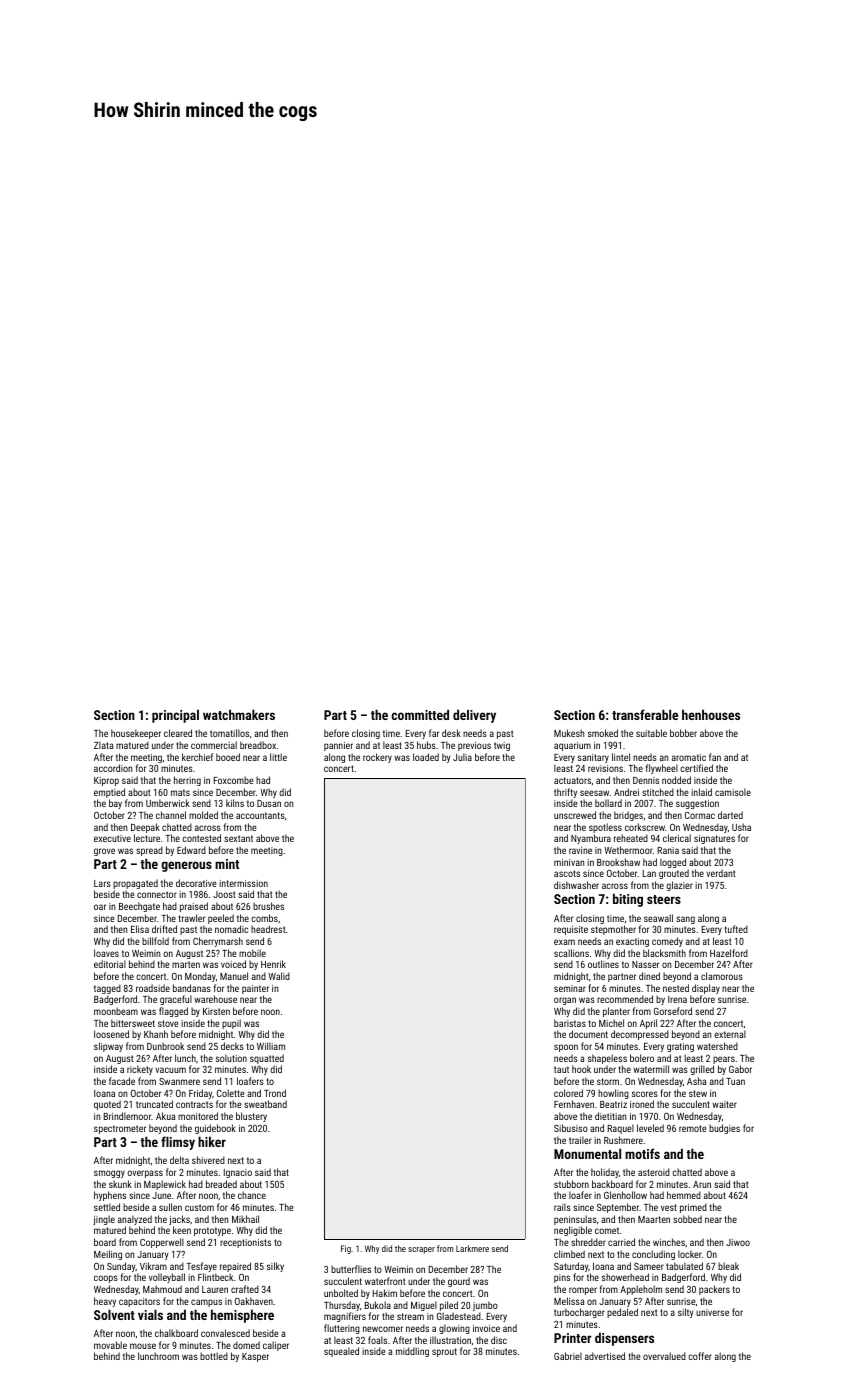 This page has height=1400, width=849. Describe the element at coordinates (434, 733) in the page. I see `far` at that location.
